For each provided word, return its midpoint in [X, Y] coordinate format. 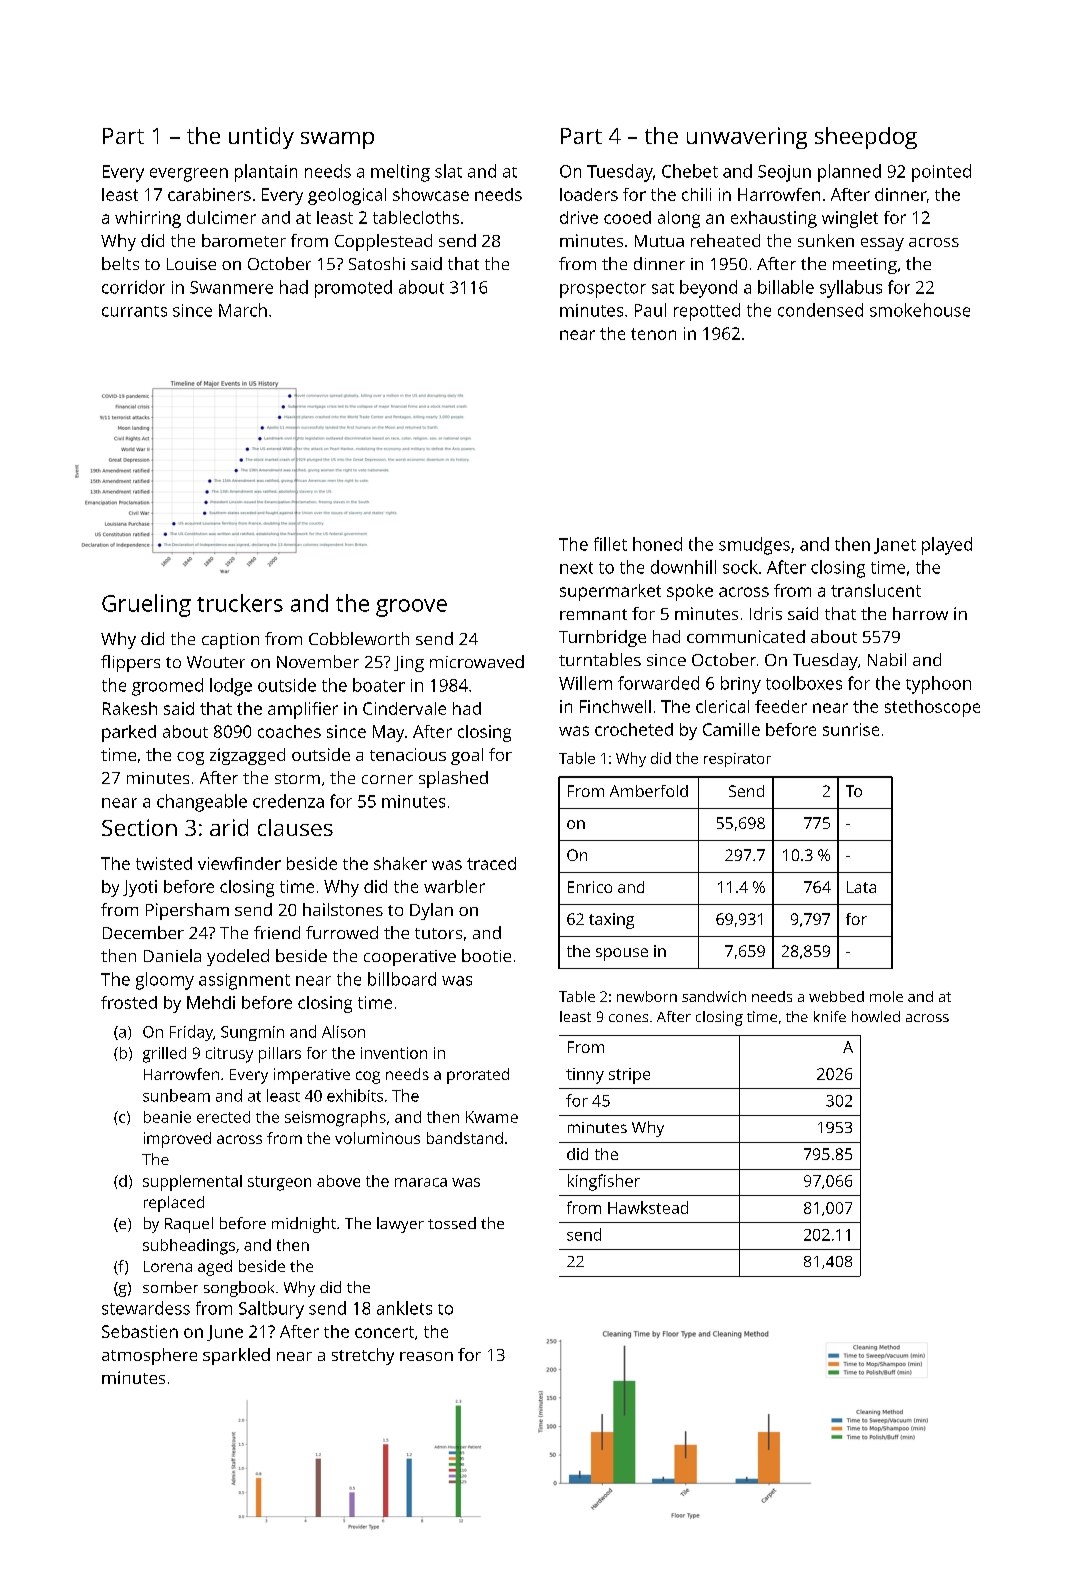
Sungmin [252, 1033]
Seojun [784, 173]
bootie [486, 955]
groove [411, 608]
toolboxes [804, 683]
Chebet [690, 171]
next [576, 568]
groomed [167, 687]
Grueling [146, 605]
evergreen [189, 175]
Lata [861, 887]
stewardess [146, 1308]
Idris [766, 613]
